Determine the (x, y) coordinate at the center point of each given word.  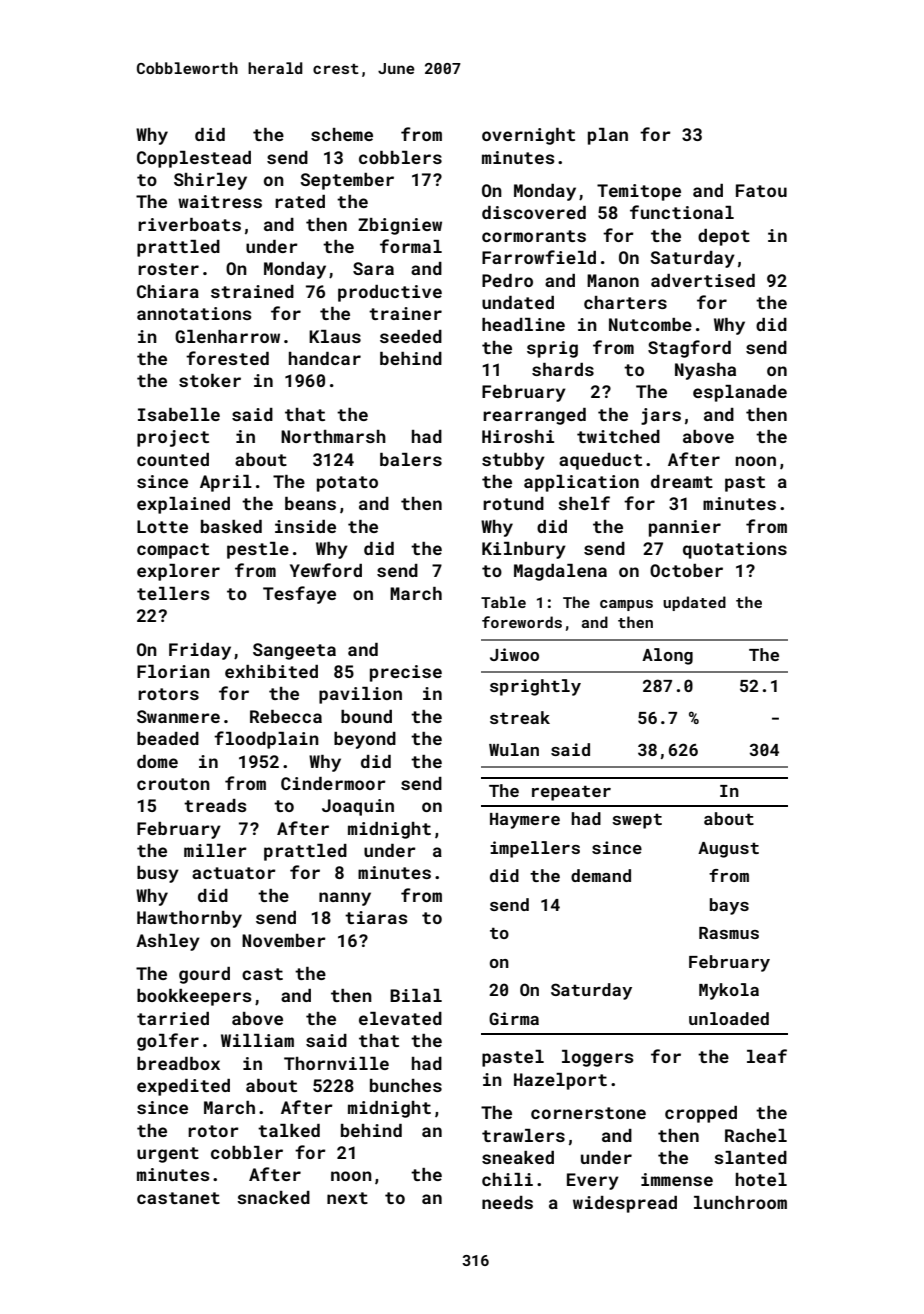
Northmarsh (333, 436)
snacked (273, 1197)
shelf (584, 503)
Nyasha (705, 371)
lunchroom (740, 1202)
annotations (194, 313)
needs (507, 1202)
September (347, 181)
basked (231, 526)
